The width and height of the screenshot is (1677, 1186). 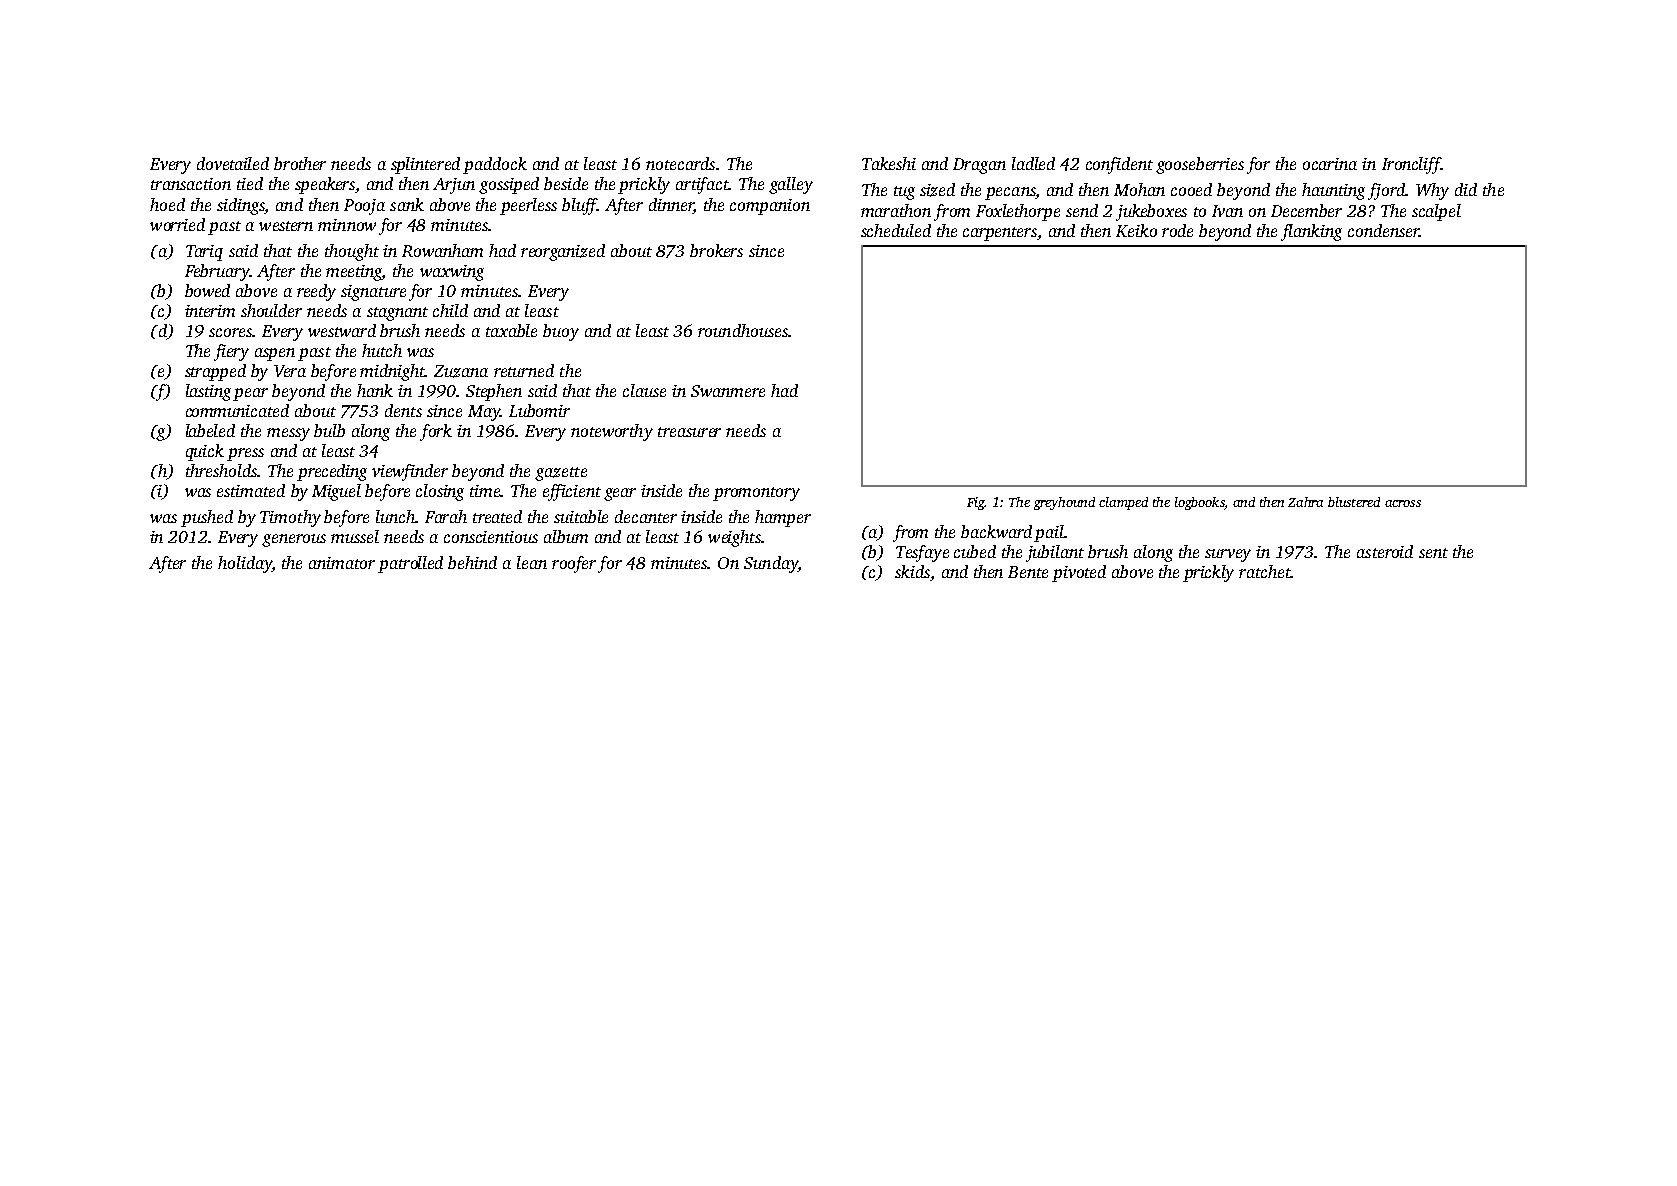 What do you see at coordinates (1079, 573) in the screenshot?
I see `pivoted` at bounding box center [1079, 573].
